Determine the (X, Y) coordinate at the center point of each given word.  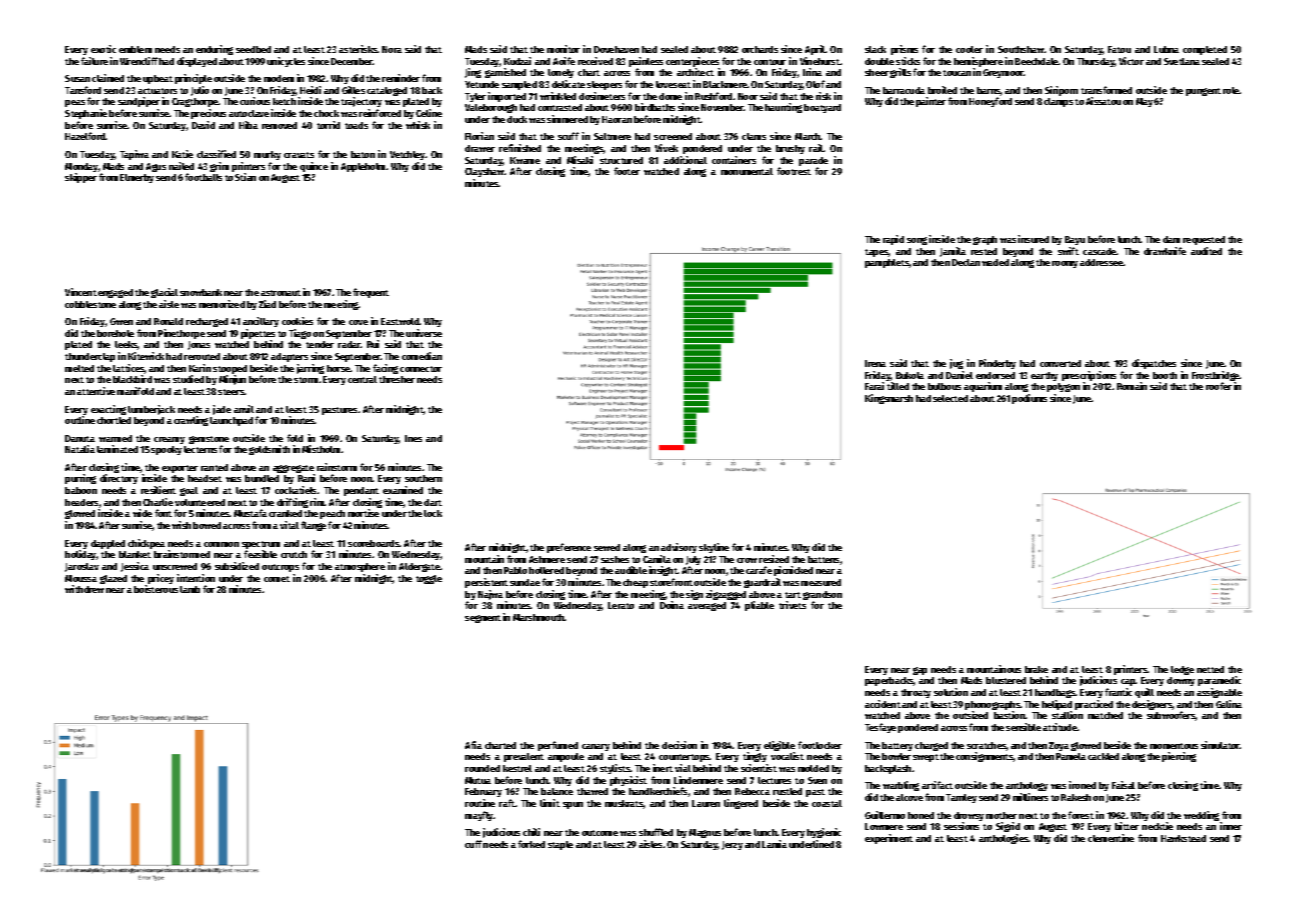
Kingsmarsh (889, 399)
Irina (812, 72)
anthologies (1004, 839)
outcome (600, 833)
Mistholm (321, 449)
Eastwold (400, 321)
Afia (473, 745)
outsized (970, 715)
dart (433, 502)
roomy (1065, 264)
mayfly (479, 816)
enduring (214, 50)
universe (424, 333)
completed (1205, 50)
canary (596, 747)
